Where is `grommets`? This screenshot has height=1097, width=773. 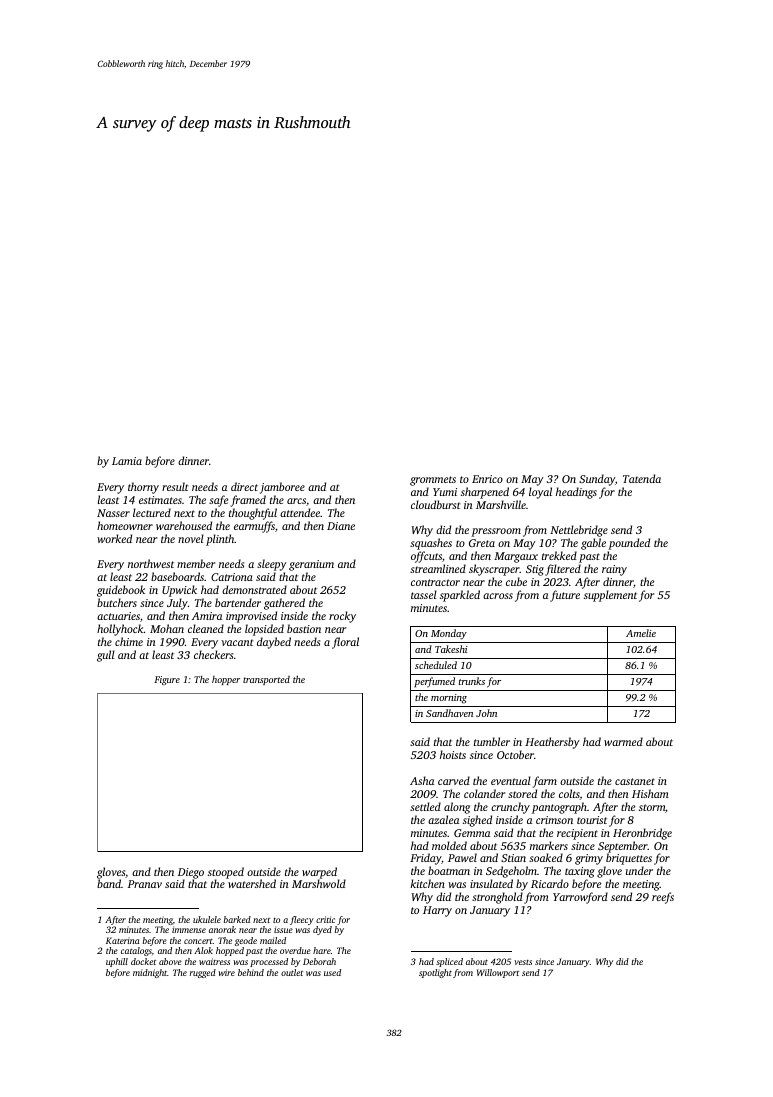
grommets is located at coordinates (433, 481).
